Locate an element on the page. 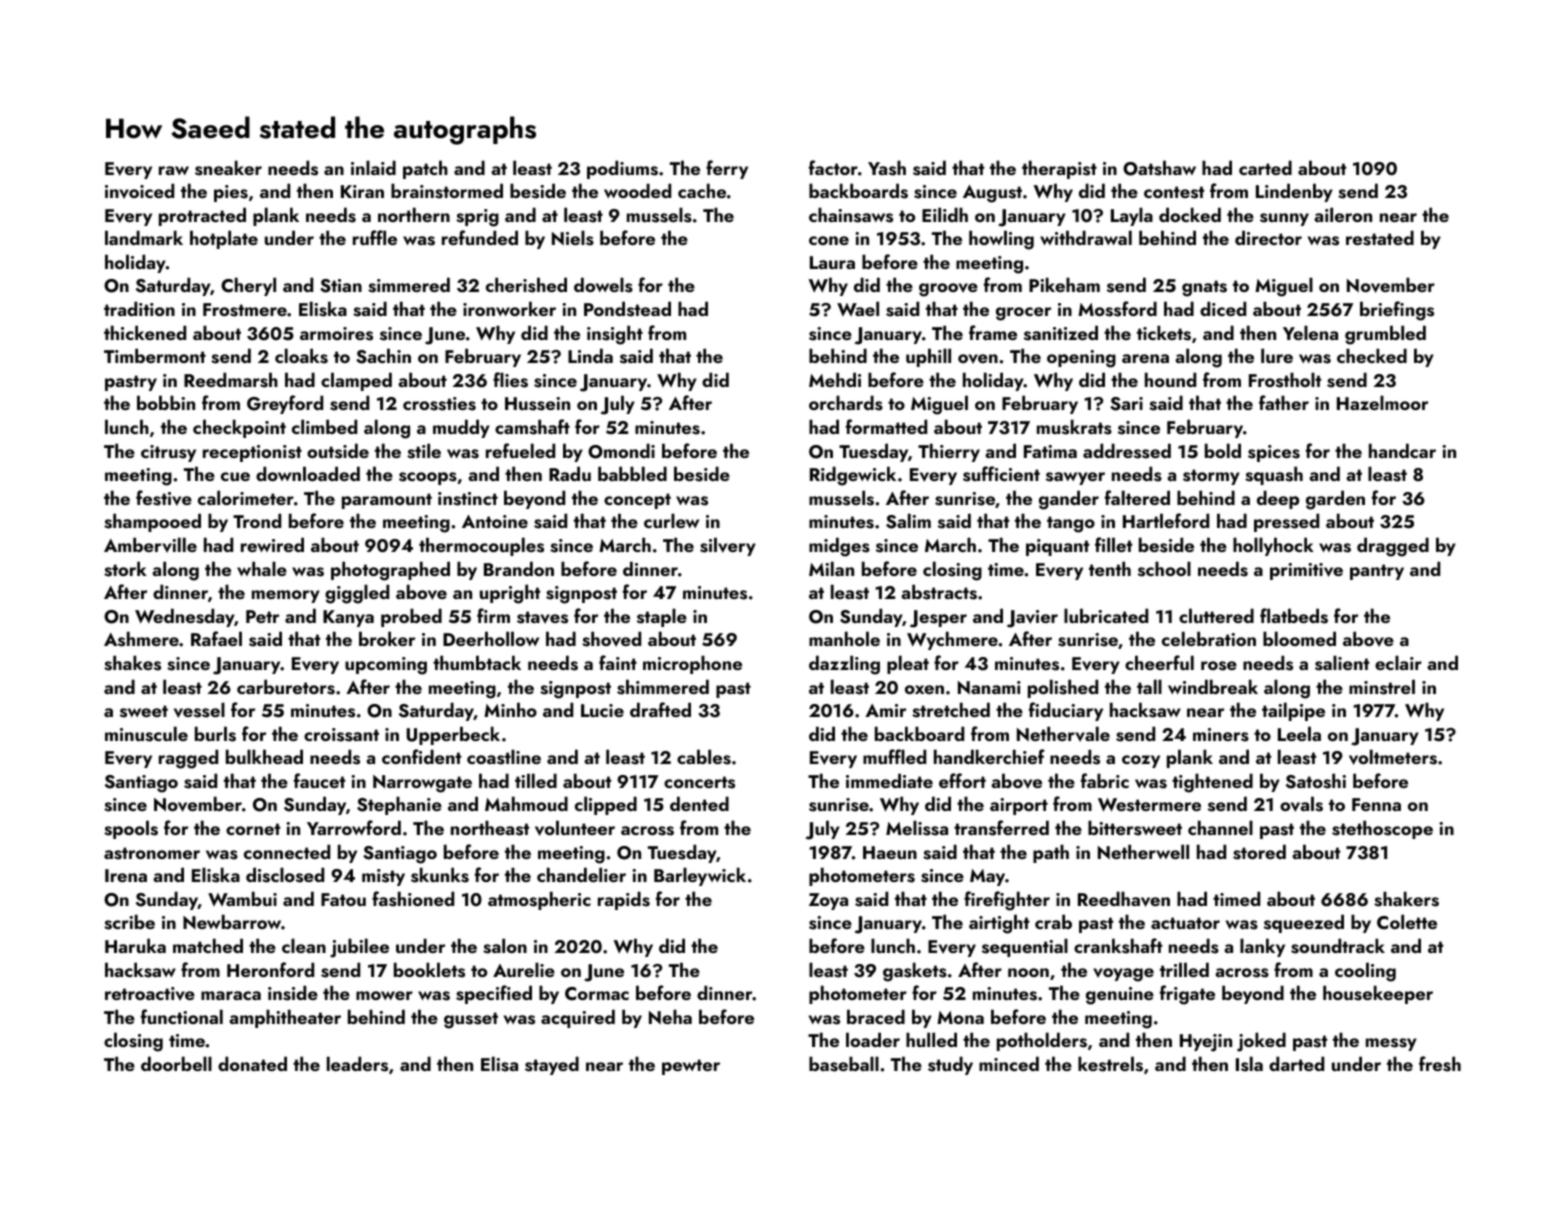 The image size is (1566, 1210). inside is located at coordinates (293, 993).
